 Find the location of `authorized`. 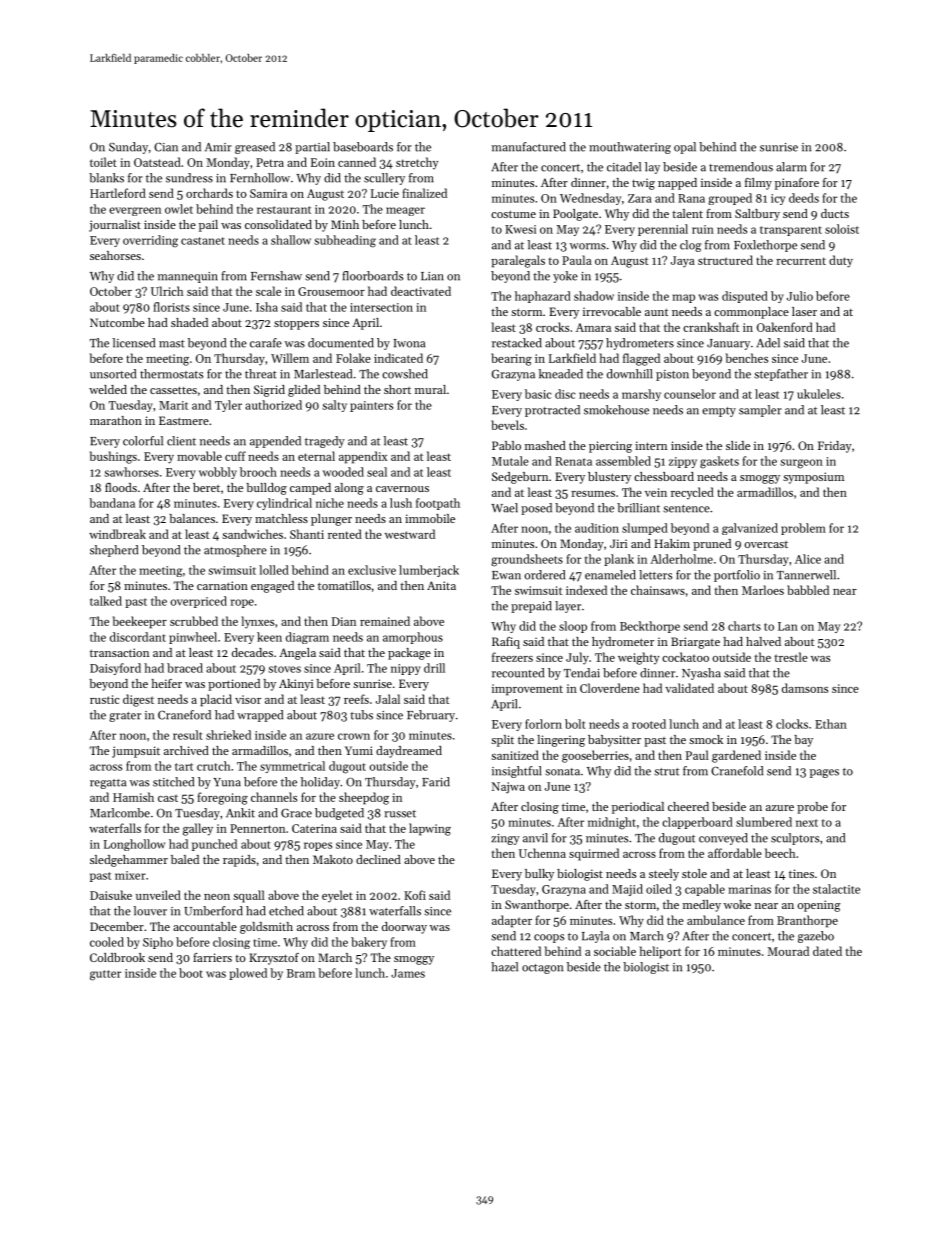

authorized is located at coordinates (273, 405).
